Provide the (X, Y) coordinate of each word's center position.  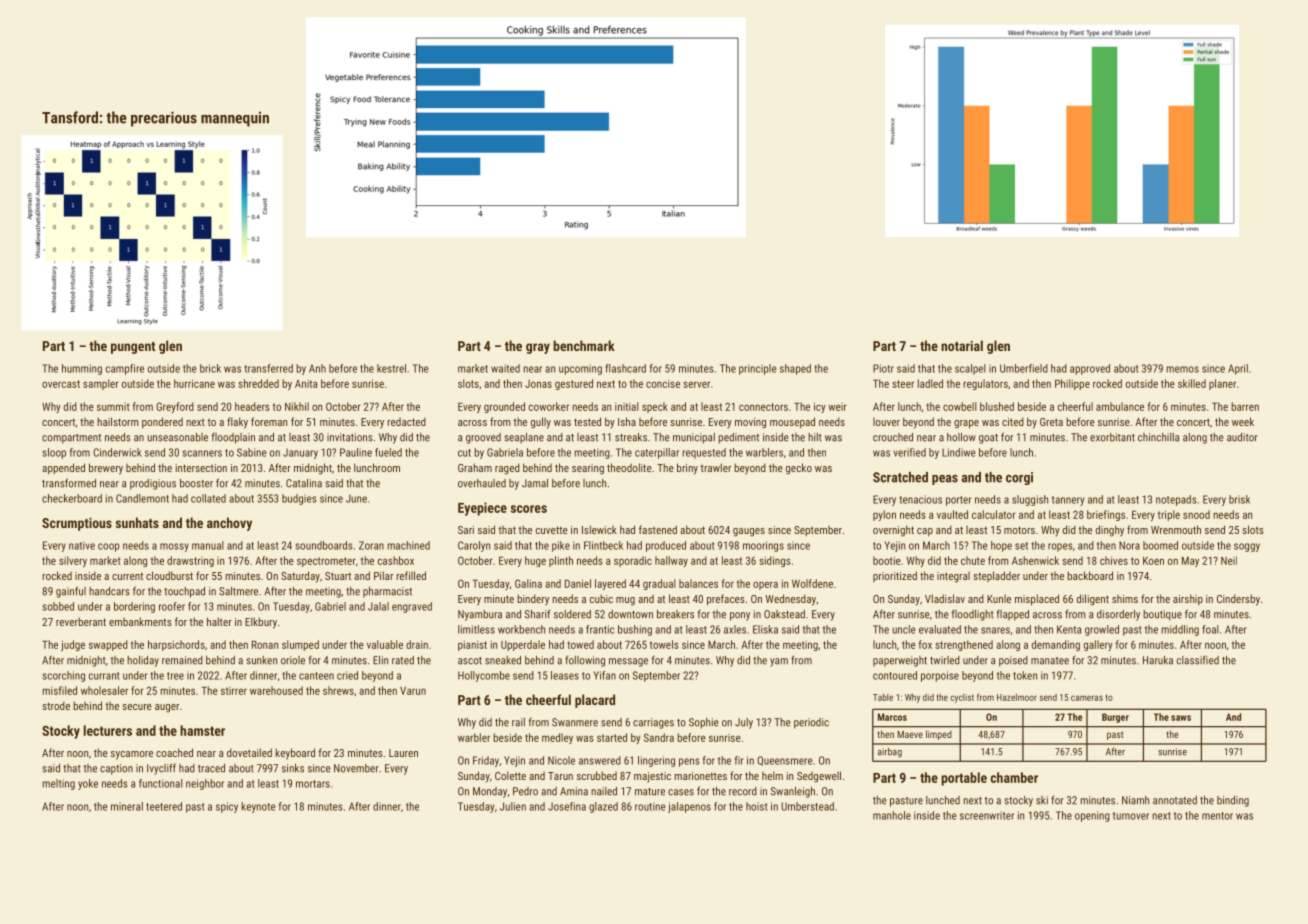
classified (1198, 660)
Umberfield (1024, 368)
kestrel (391, 368)
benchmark (584, 345)
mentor (1217, 816)
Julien (513, 806)
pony (740, 616)
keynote (258, 807)
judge (73, 645)
